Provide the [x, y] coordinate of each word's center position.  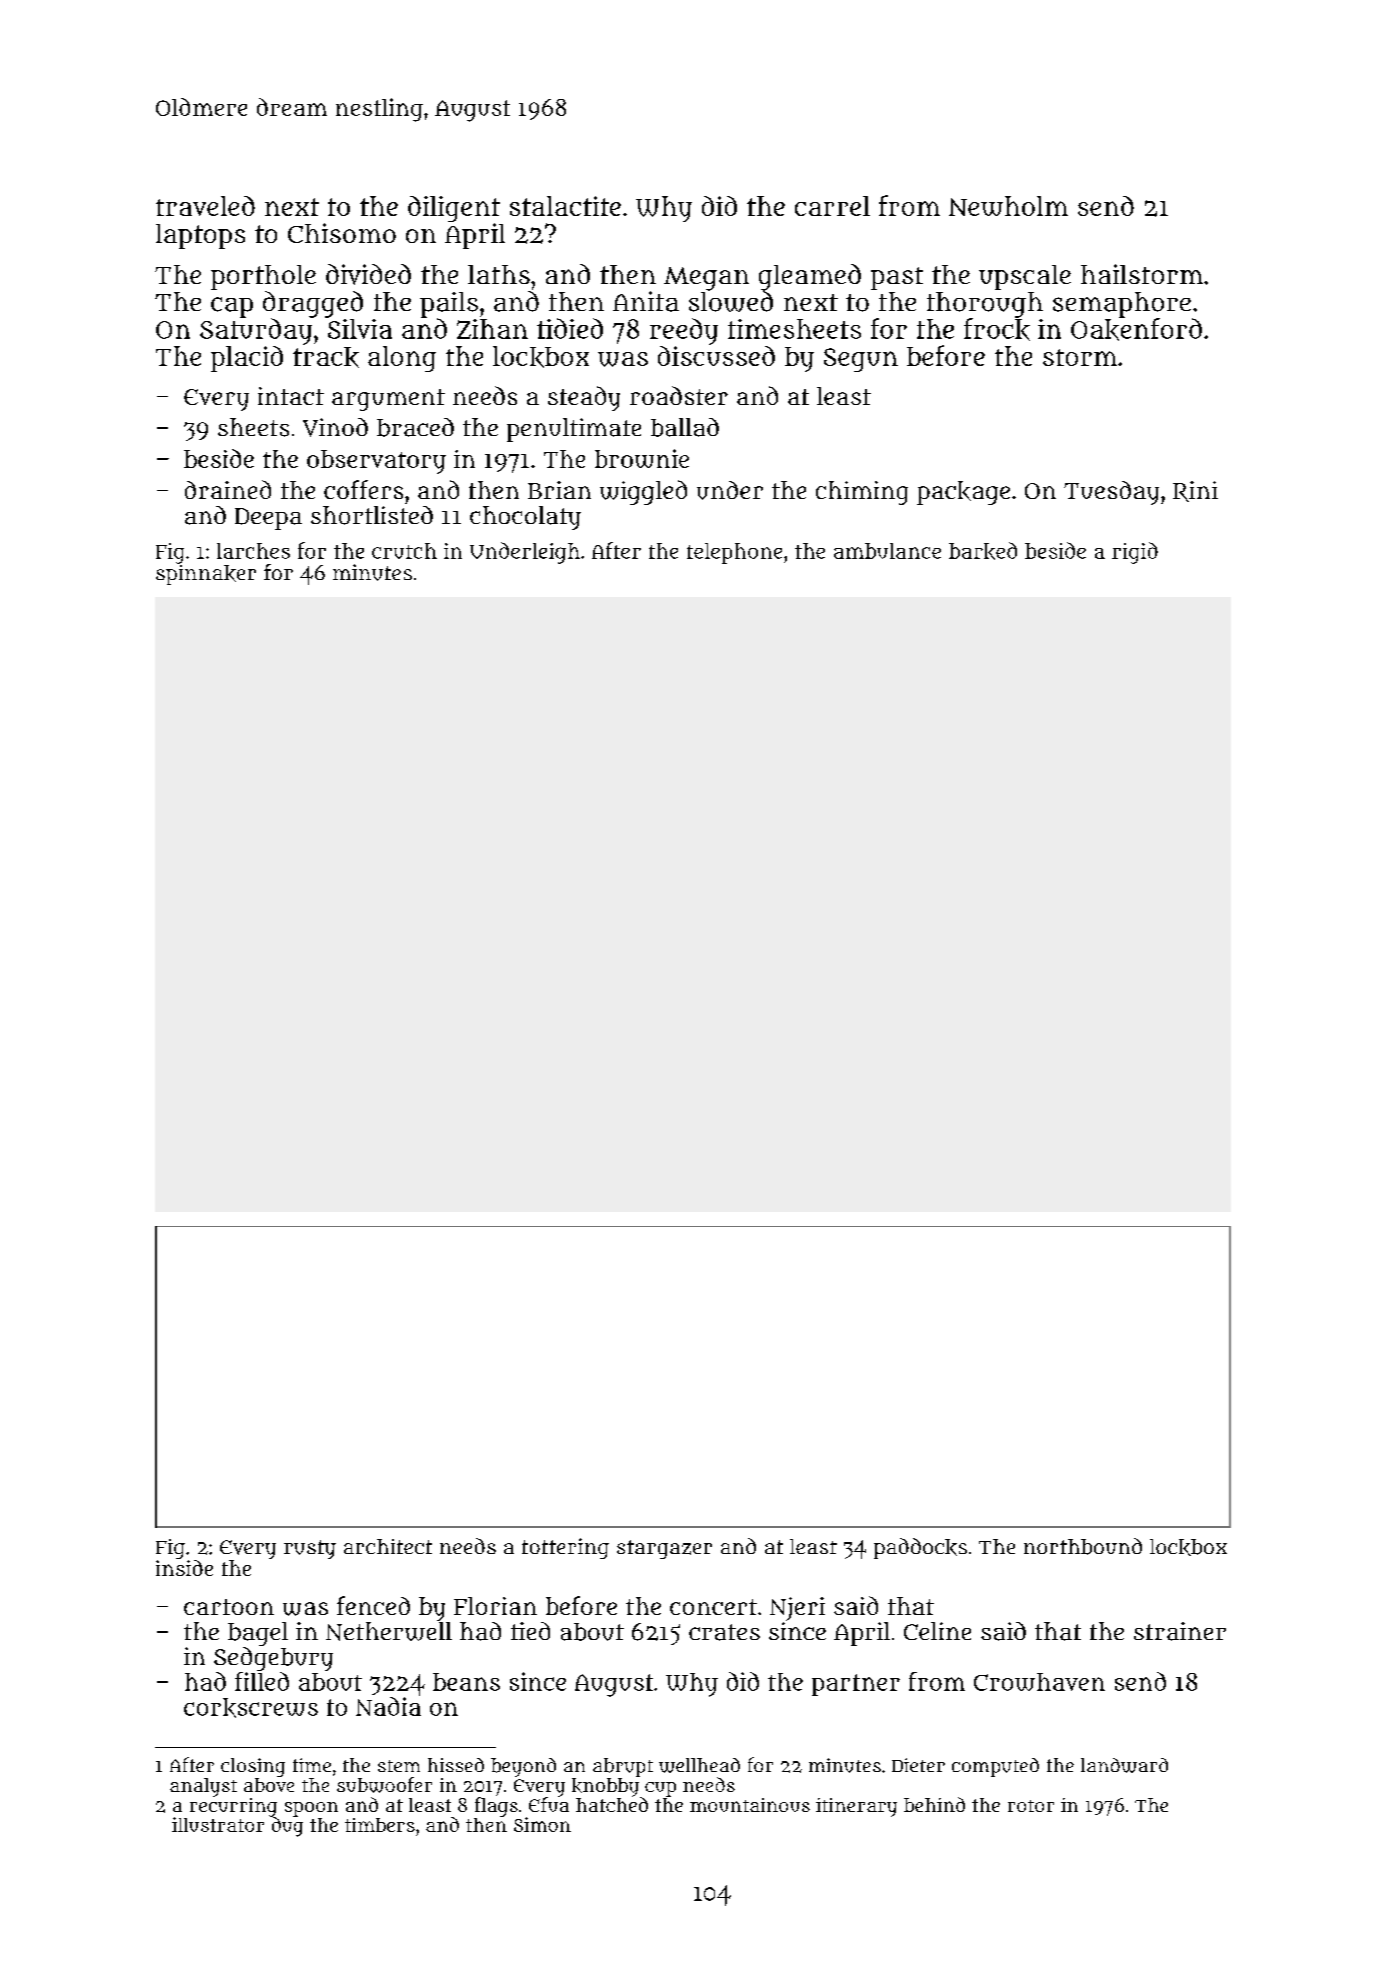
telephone [734, 553]
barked [983, 551]
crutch [404, 551]
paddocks [920, 1548]
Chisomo [342, 233]
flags [496, 1807]
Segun [861, 360]
